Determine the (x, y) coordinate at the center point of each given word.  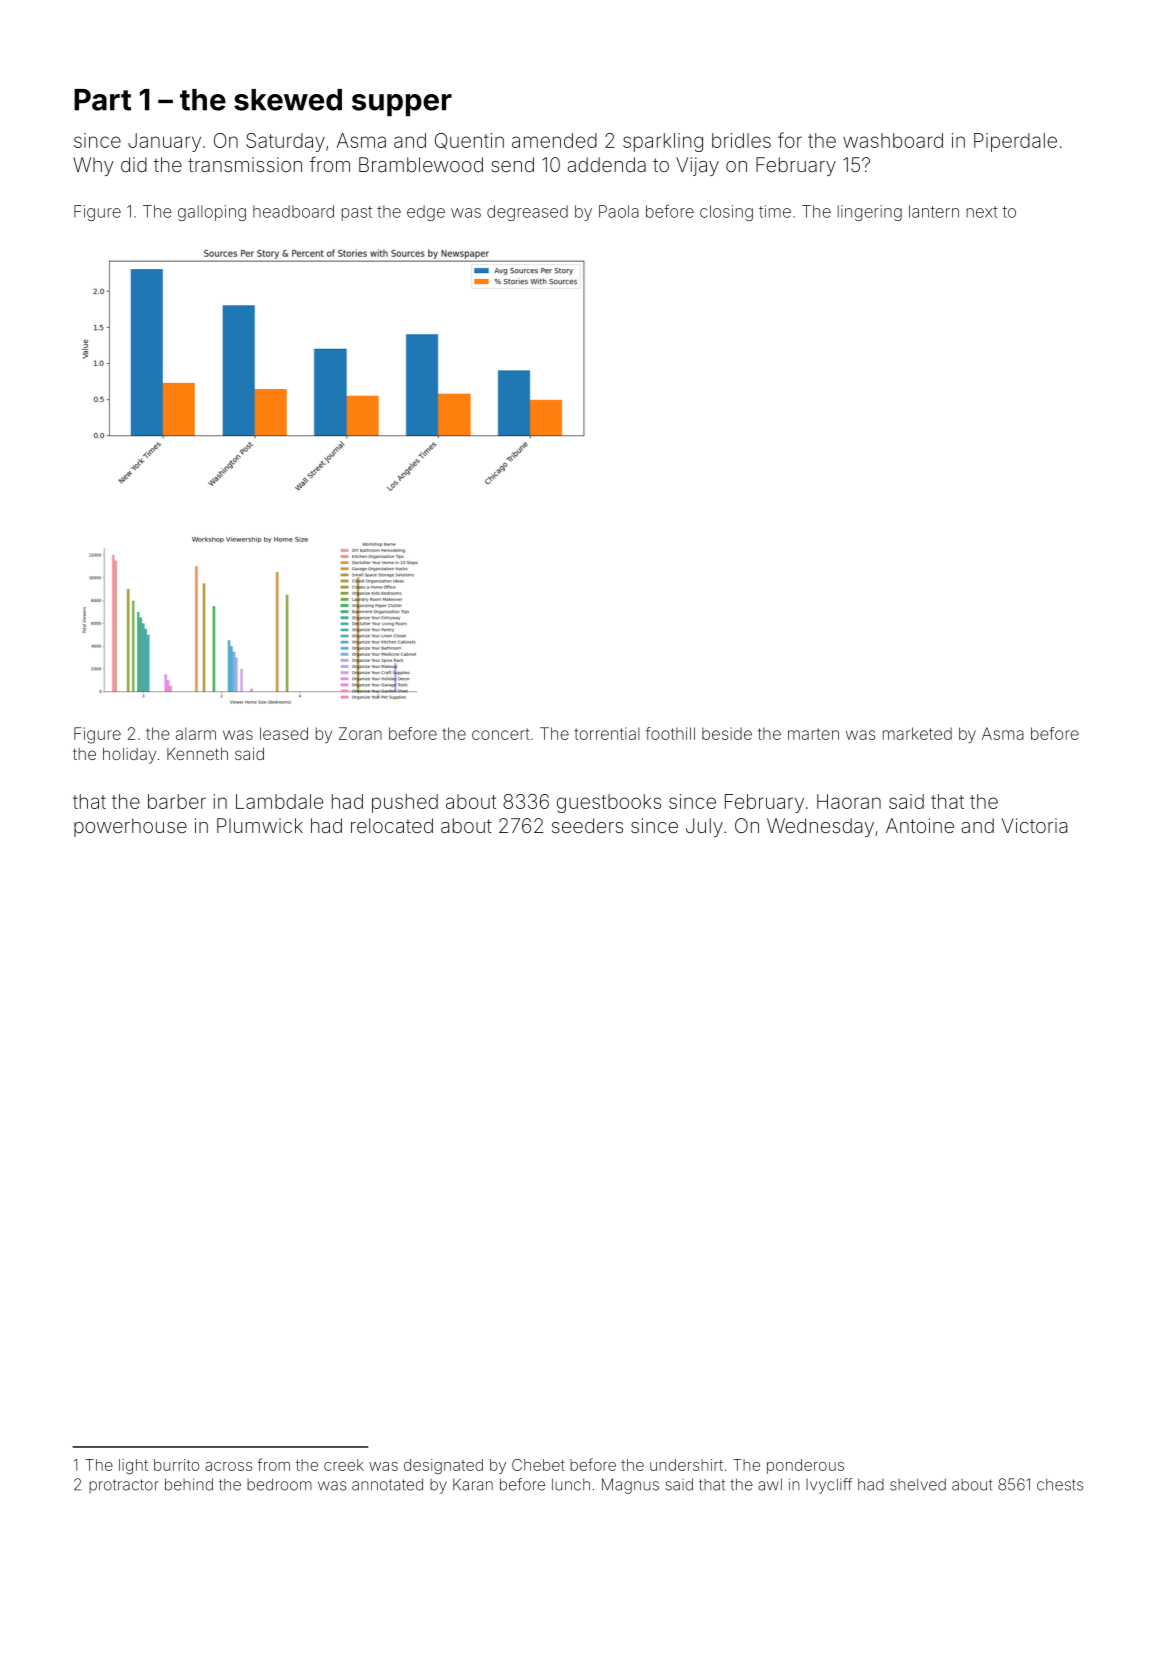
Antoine (920, 825)
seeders (587, 825)
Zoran (360, 733)
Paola (619, 211)
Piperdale (1015, 142)
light (133, 1466)
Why (93, 166)
